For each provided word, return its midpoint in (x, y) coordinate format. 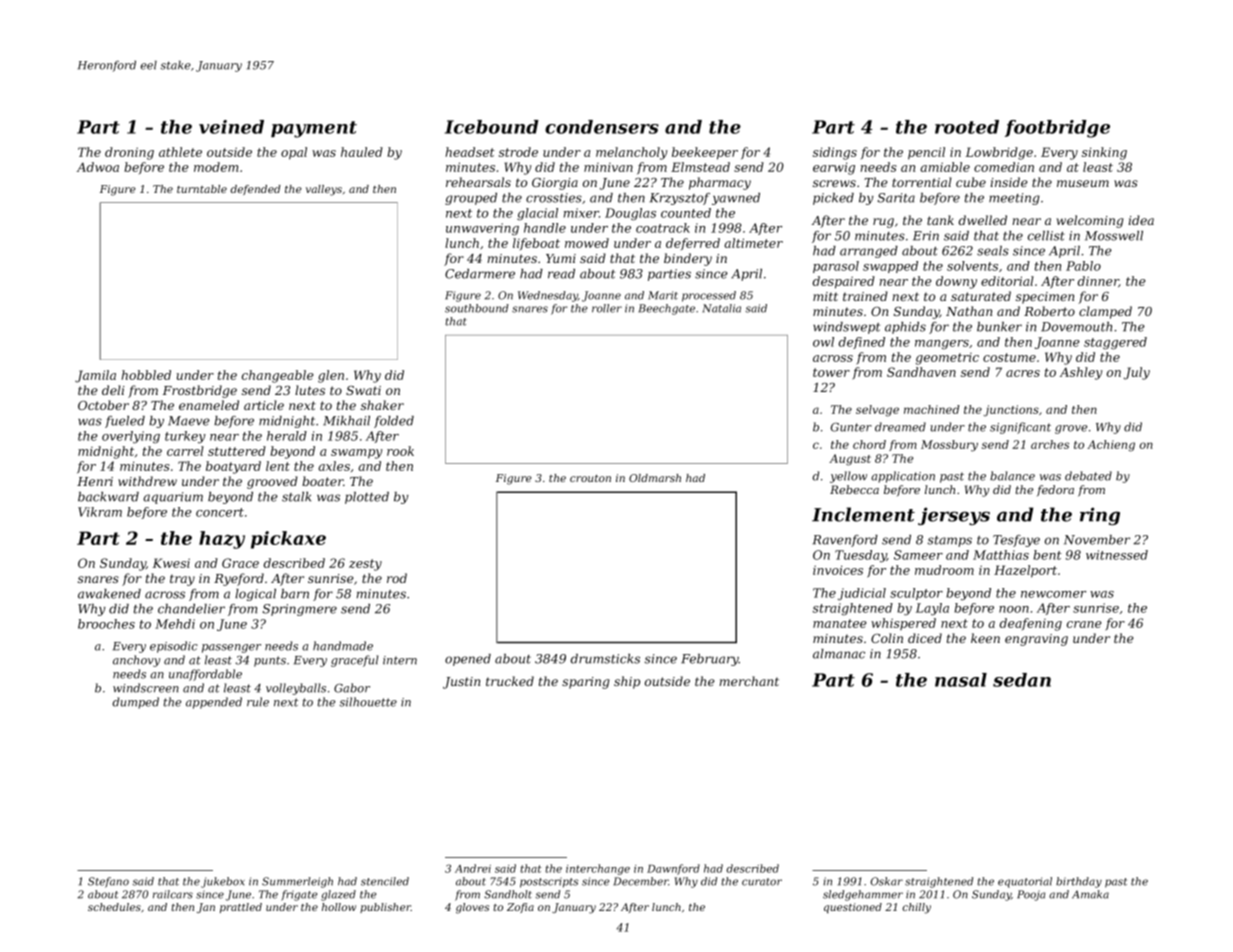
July (1136, 373)
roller (607, 308)
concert (220, 512)
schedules (114, 907)
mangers (942, 344)
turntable (202, 189)
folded (394, 422)
